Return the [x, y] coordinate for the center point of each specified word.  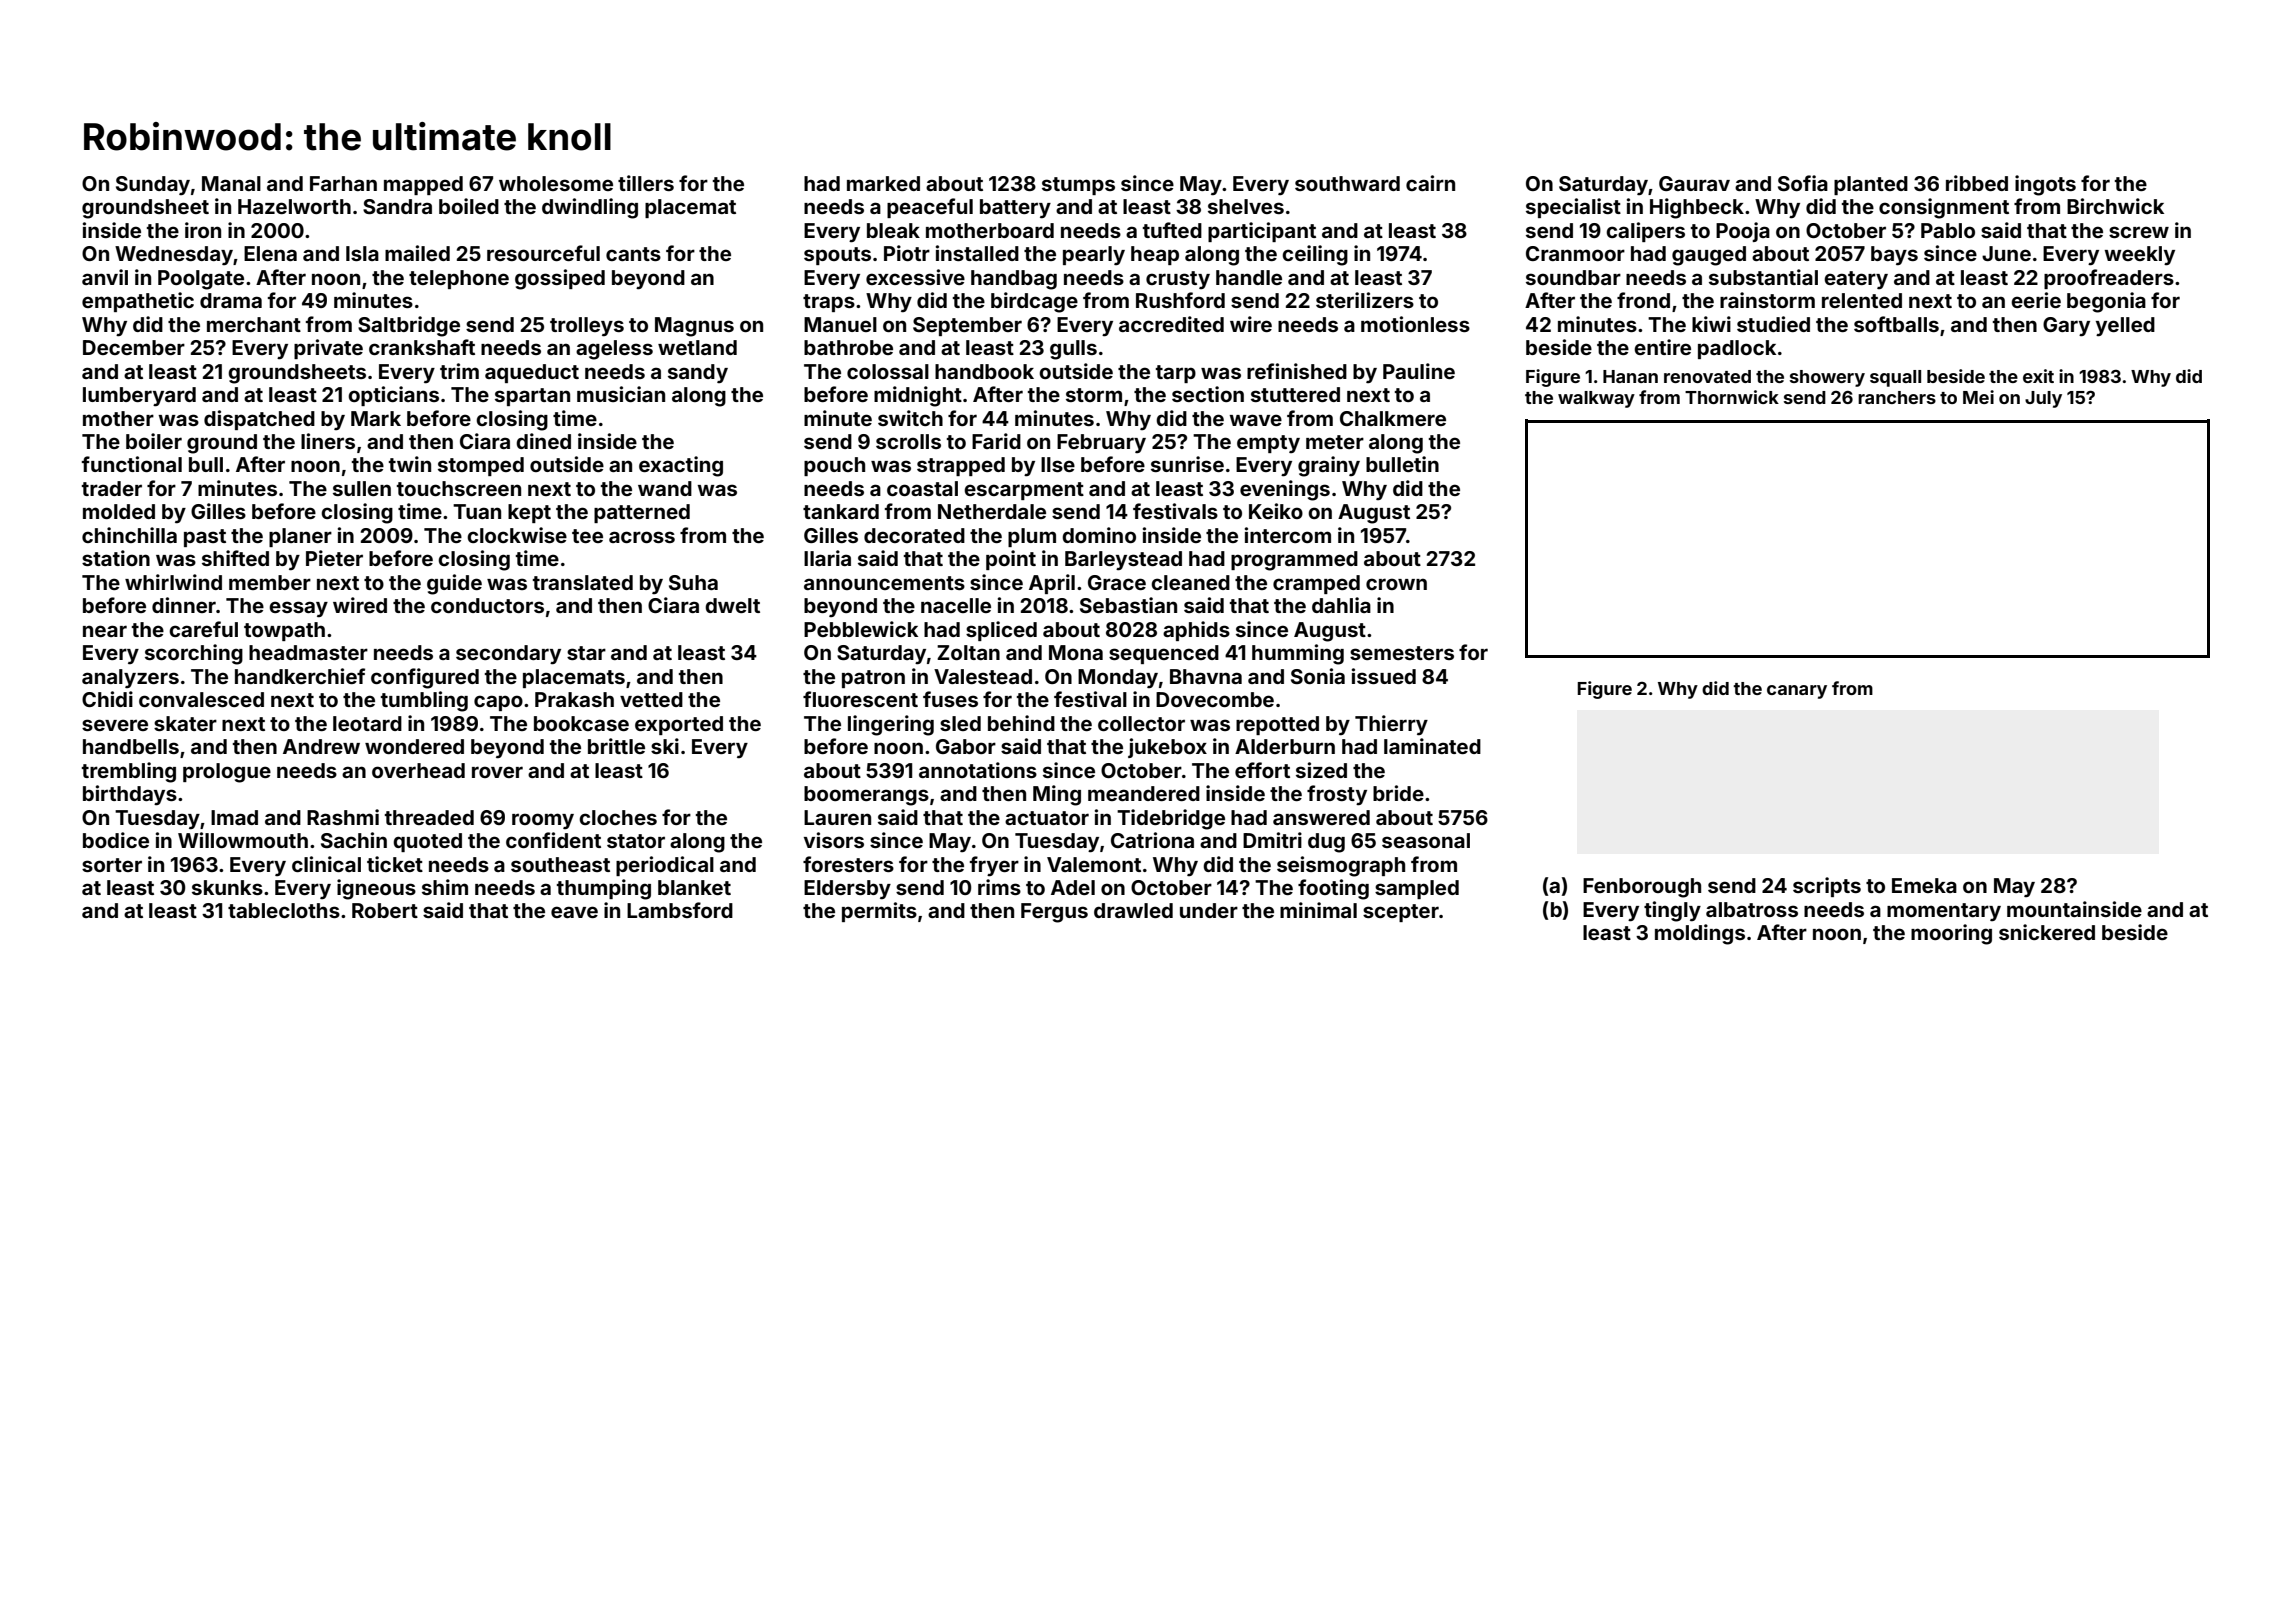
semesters [1402, 653]
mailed [417, 253]
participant [1262, 232]
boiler [154, 441]
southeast [560, 864]
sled [960, 723]
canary [1797, 692]
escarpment [1024, 491]
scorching [194, 654]
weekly [2139, 256]
